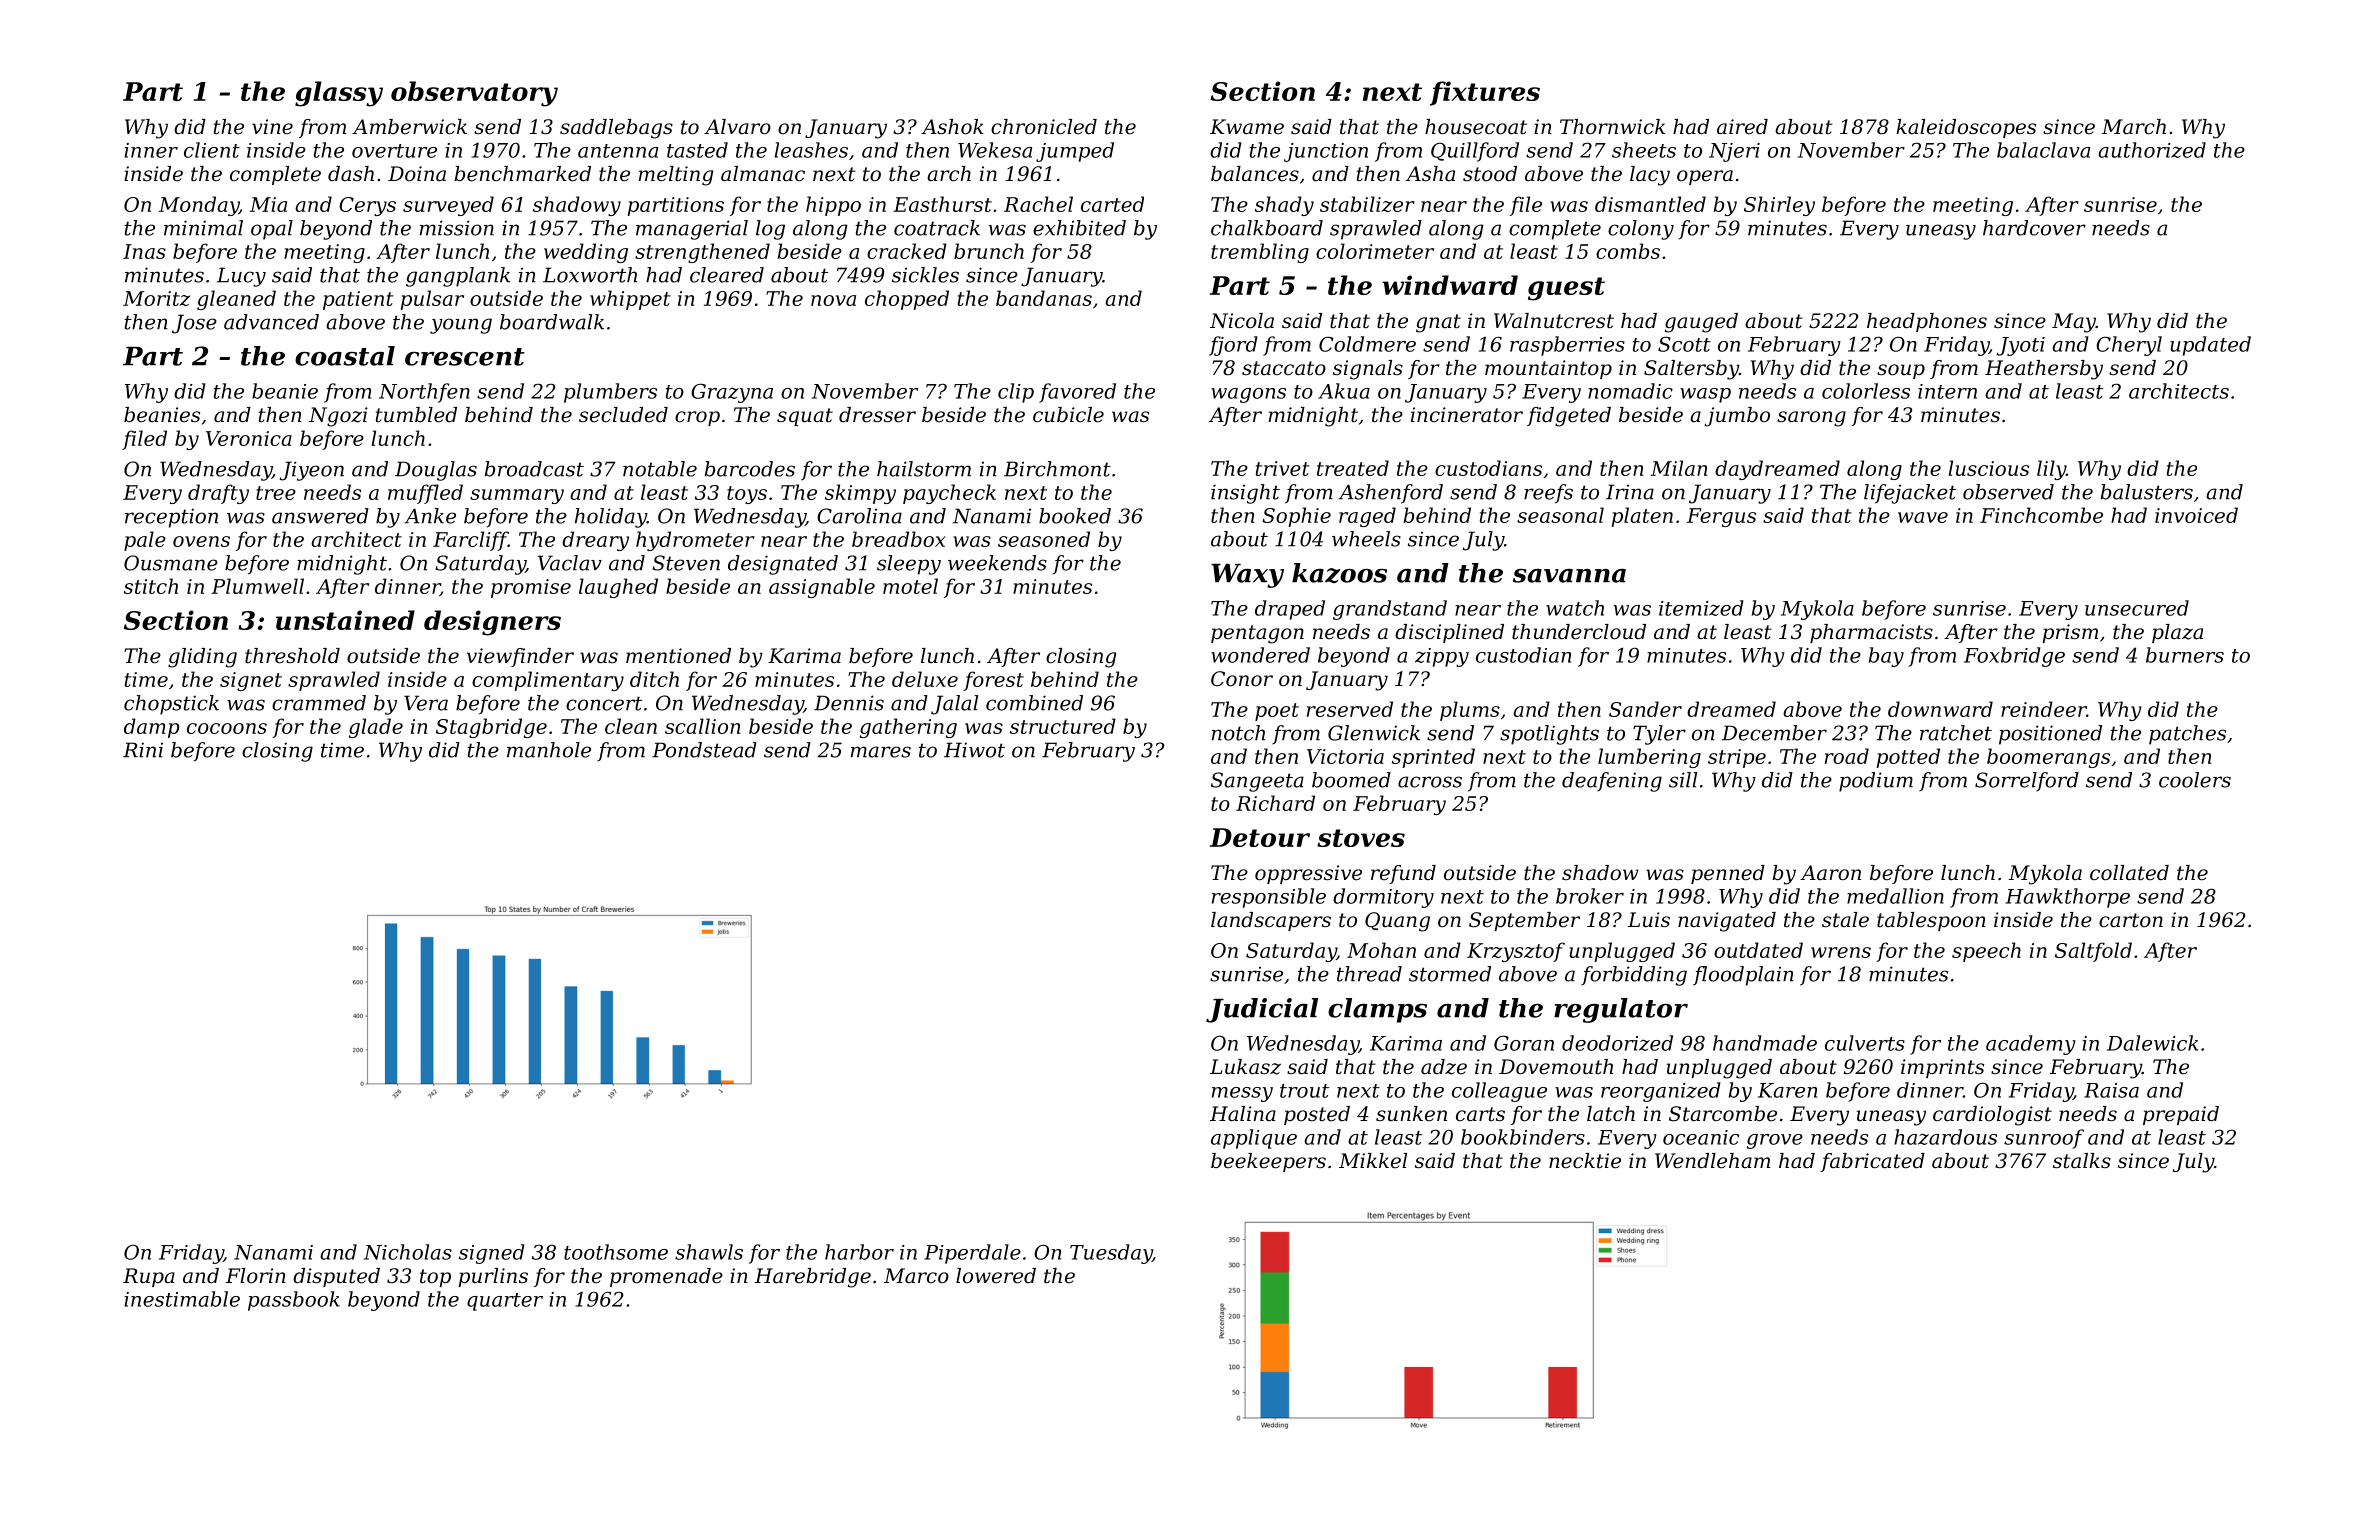 Image resolution: width=2380 pixels, height=1540 pixels. I want to click on Nicholas, so click(408, 1252).
